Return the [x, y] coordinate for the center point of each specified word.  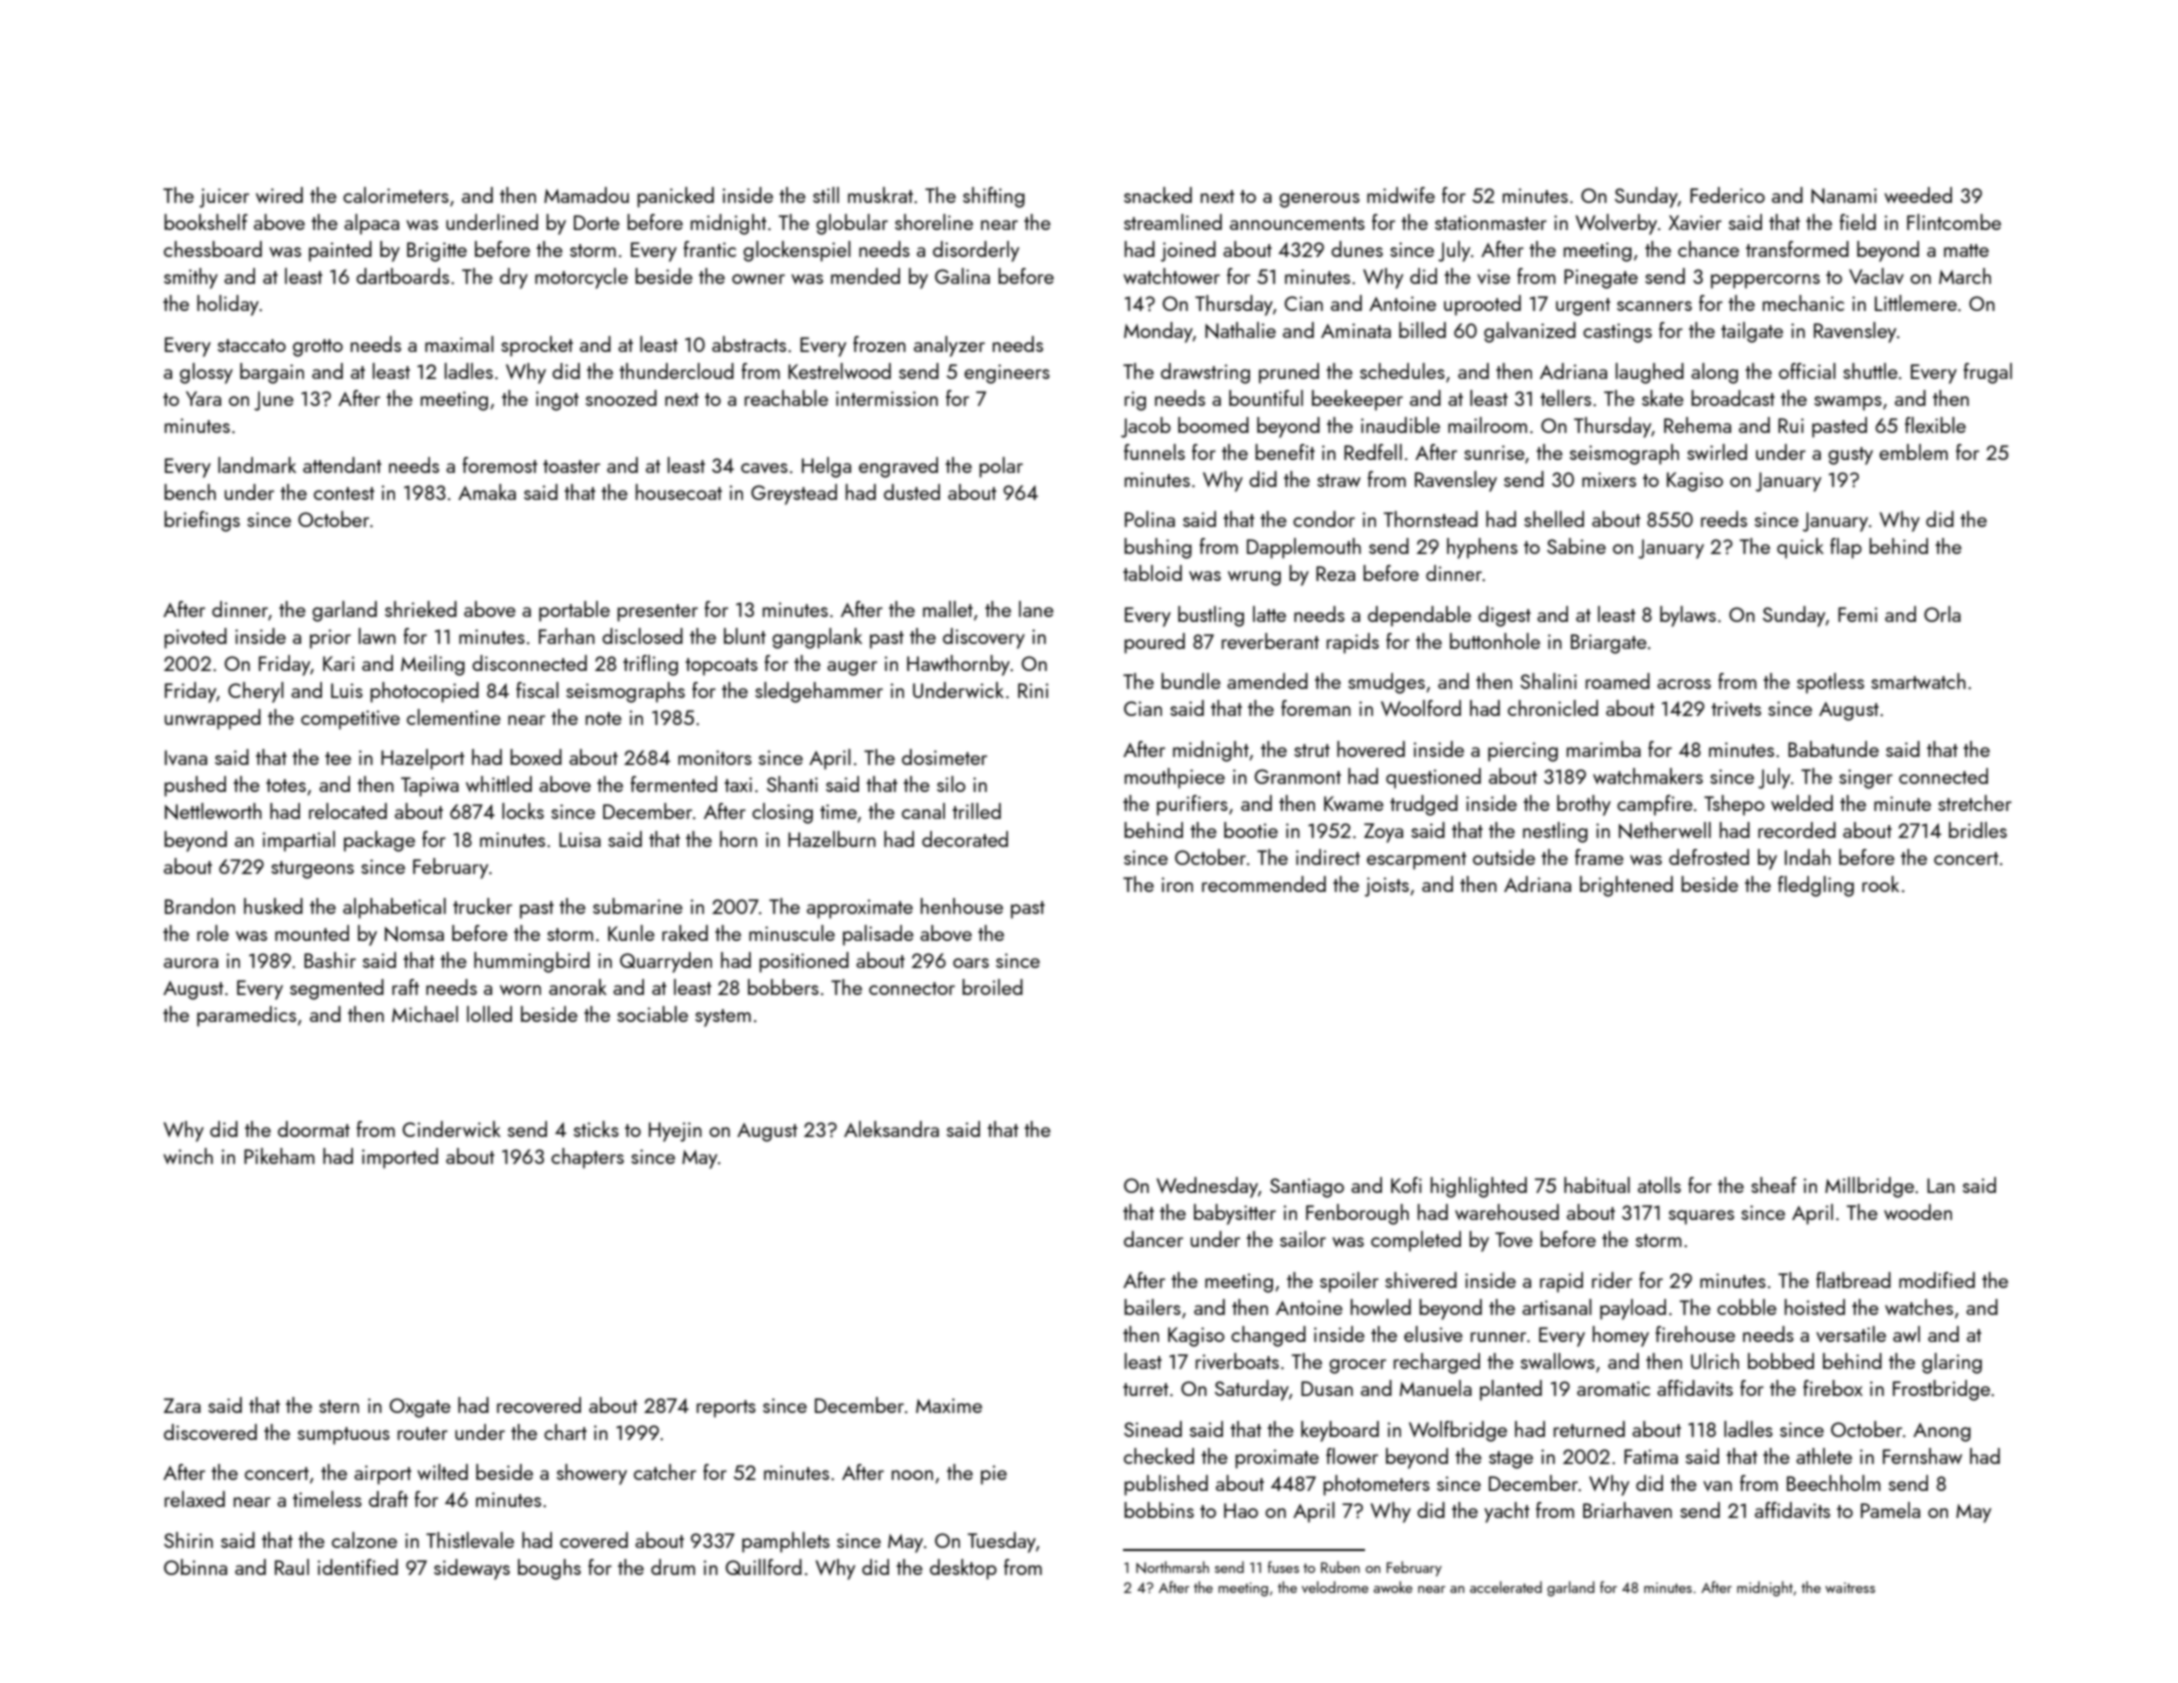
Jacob [1146, 427]
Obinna [195, 1567]
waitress [1850, 1587]
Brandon [200, 906]
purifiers [1192, 805]
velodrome [1335, 1587]
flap [1846, 548]
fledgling [1816, 886]
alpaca [371, 224]
